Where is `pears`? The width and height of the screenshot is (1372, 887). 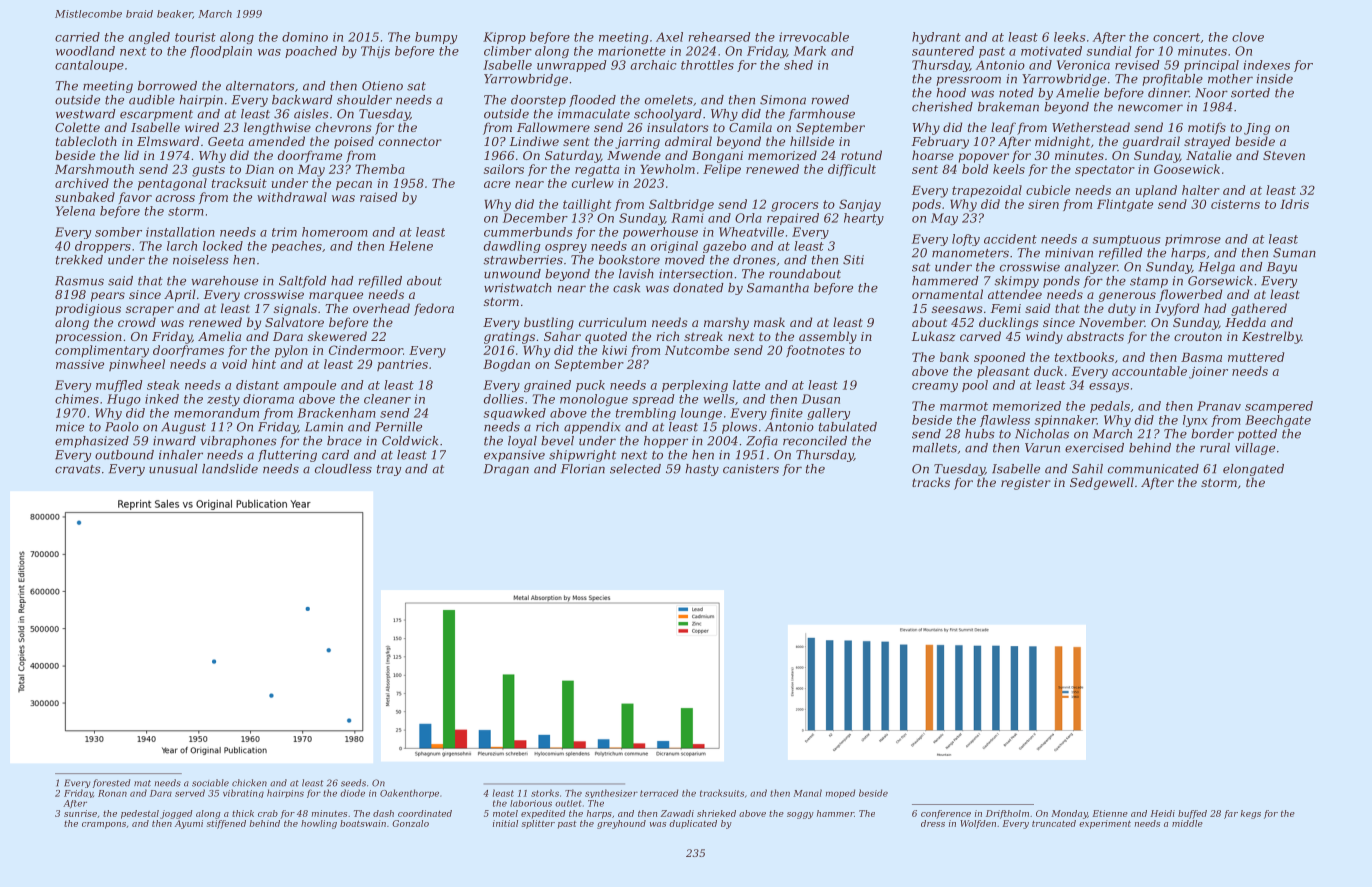
pears is located at coordinates (108, 297).
